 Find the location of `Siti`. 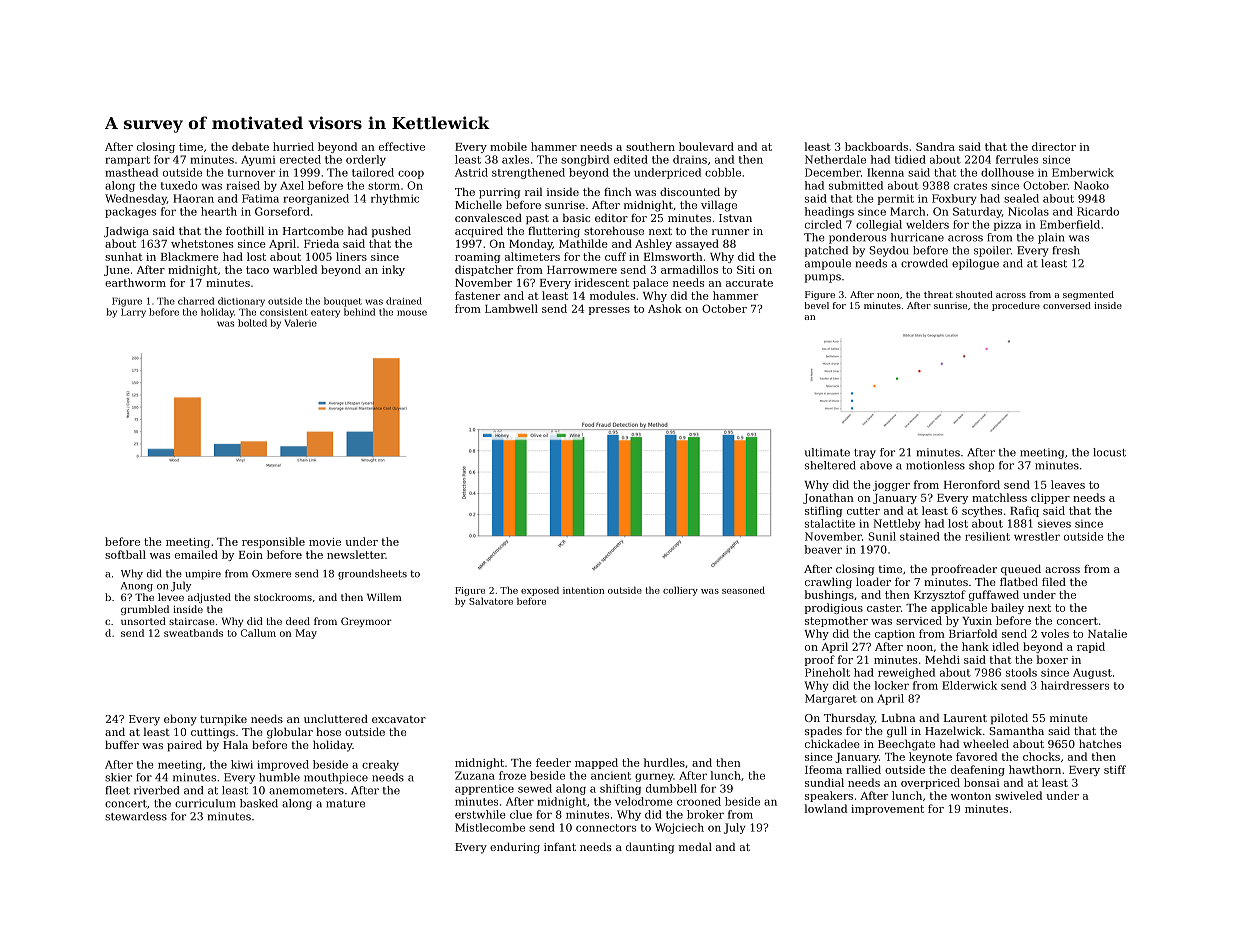

Siti is located at coordinates (746, 269).
